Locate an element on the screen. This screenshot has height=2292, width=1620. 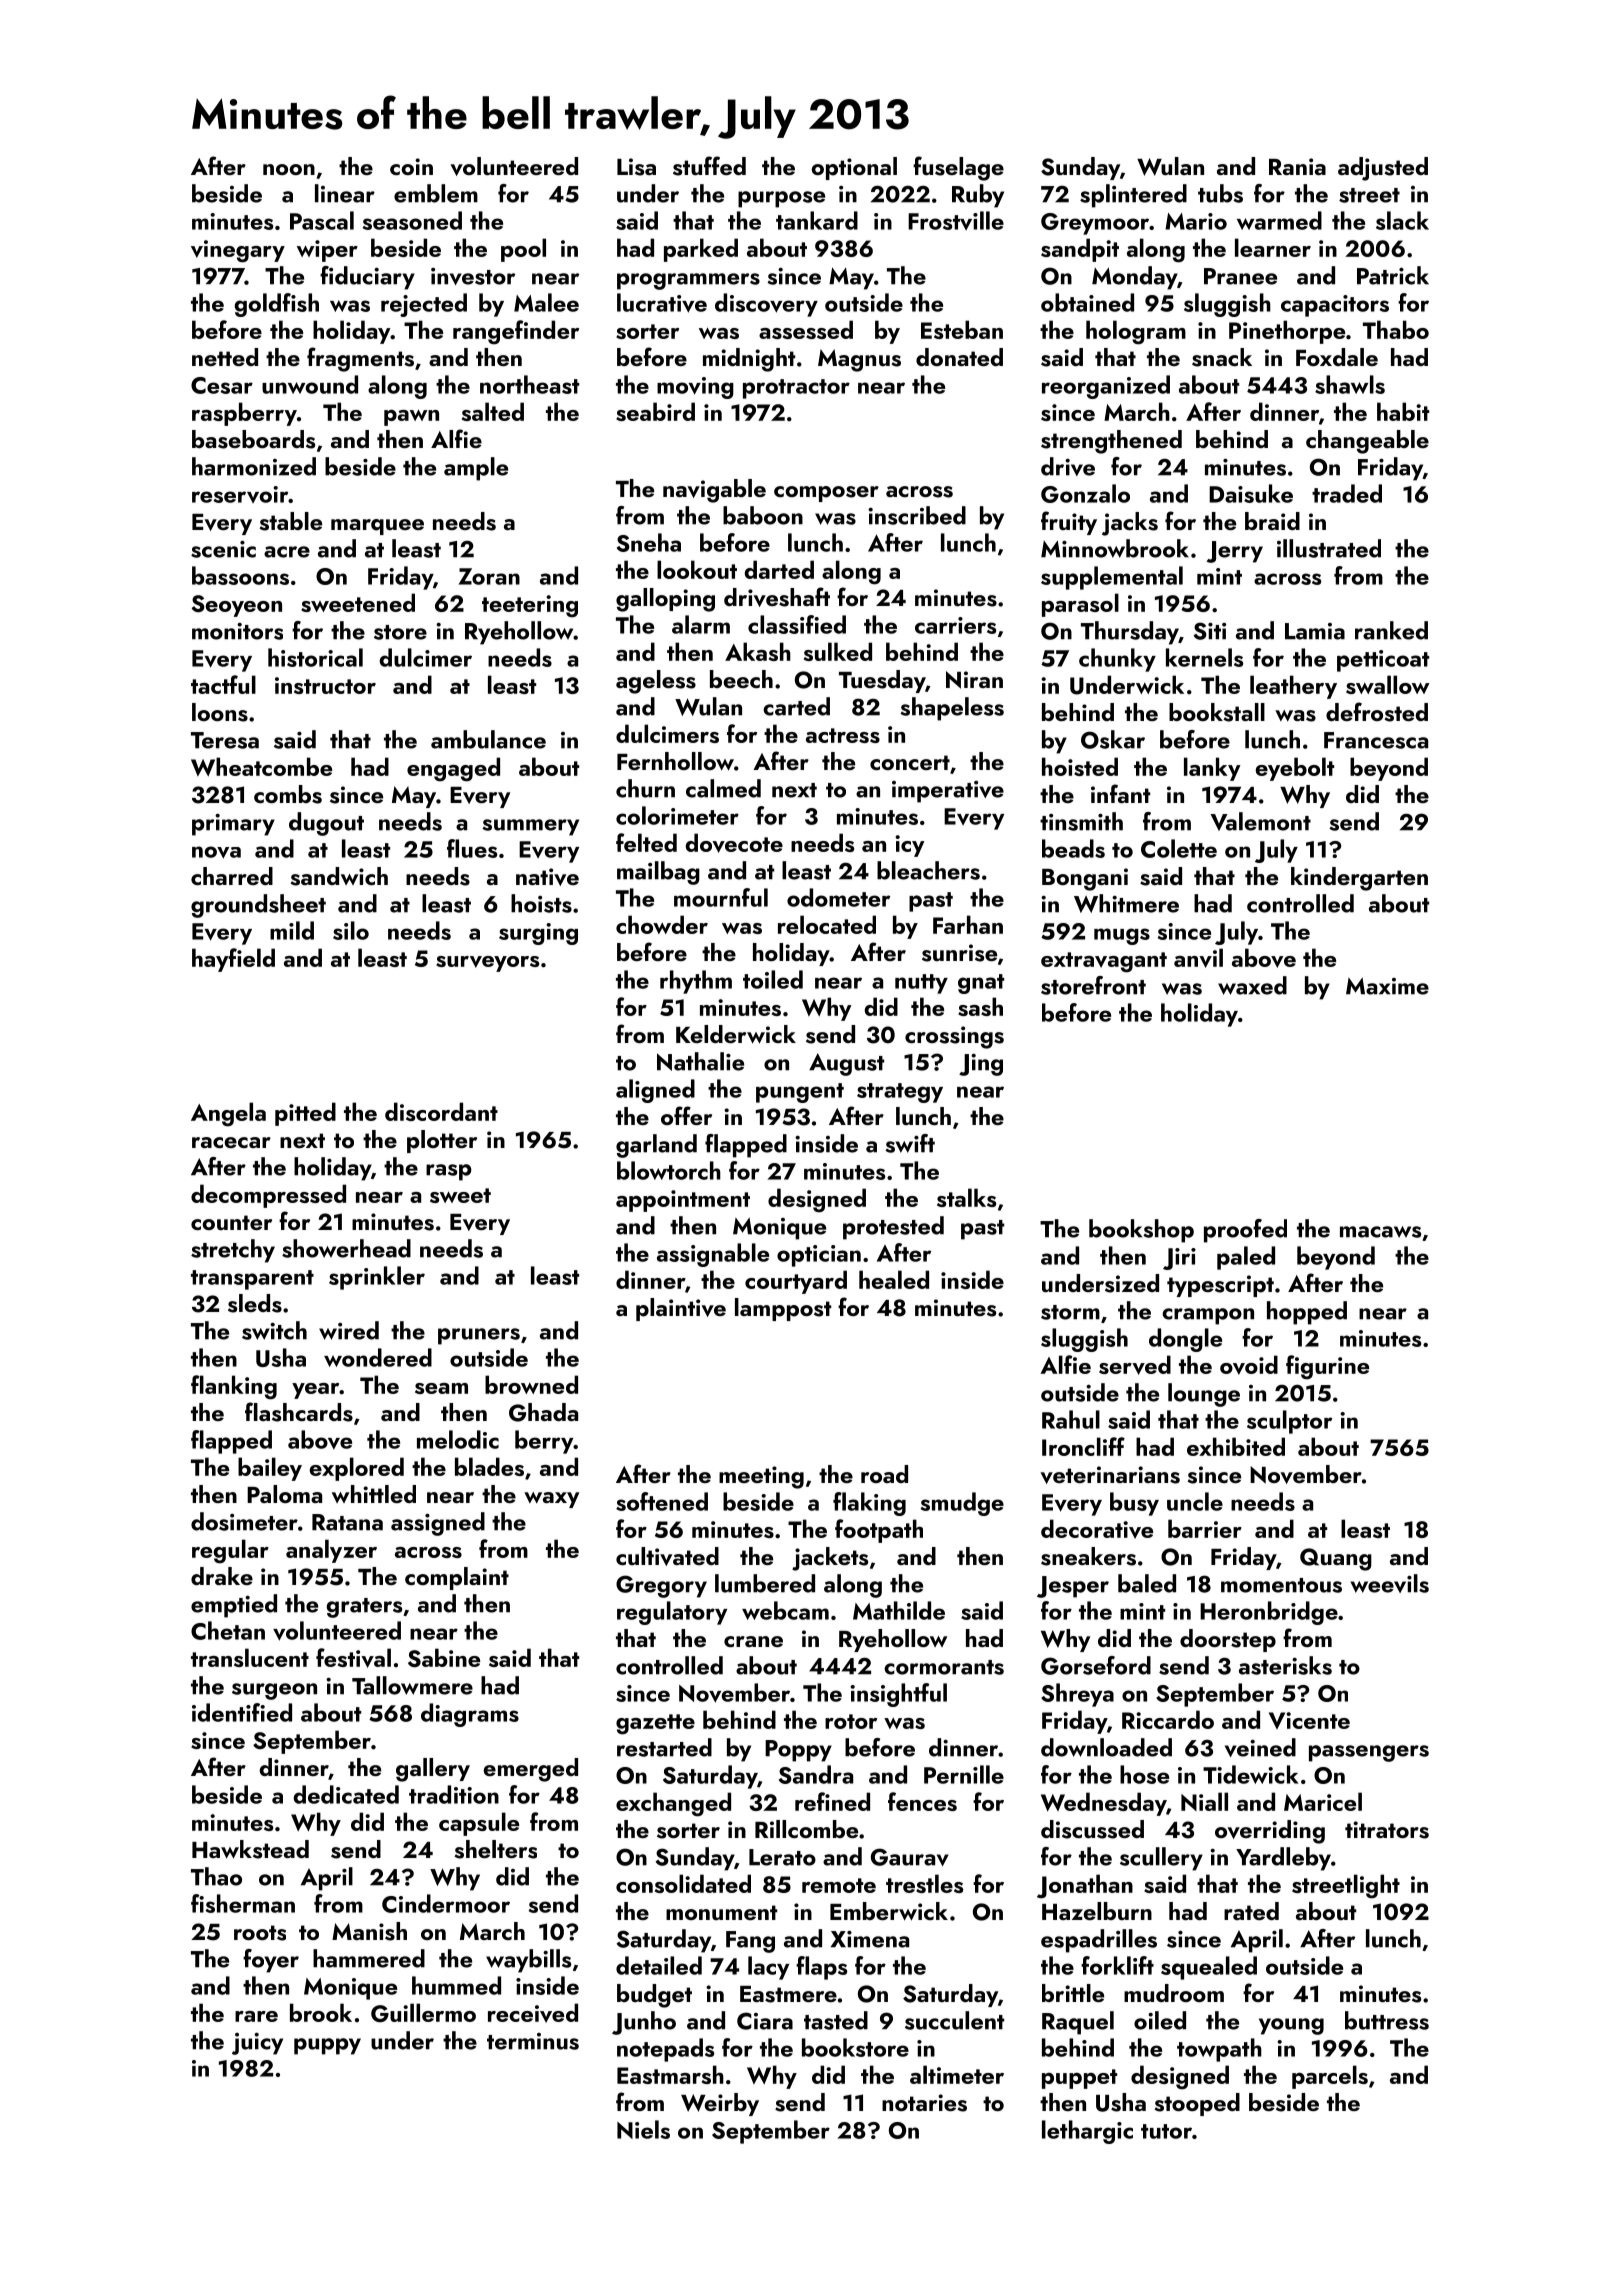
surgeon is located at coordinates (274, 1691).
